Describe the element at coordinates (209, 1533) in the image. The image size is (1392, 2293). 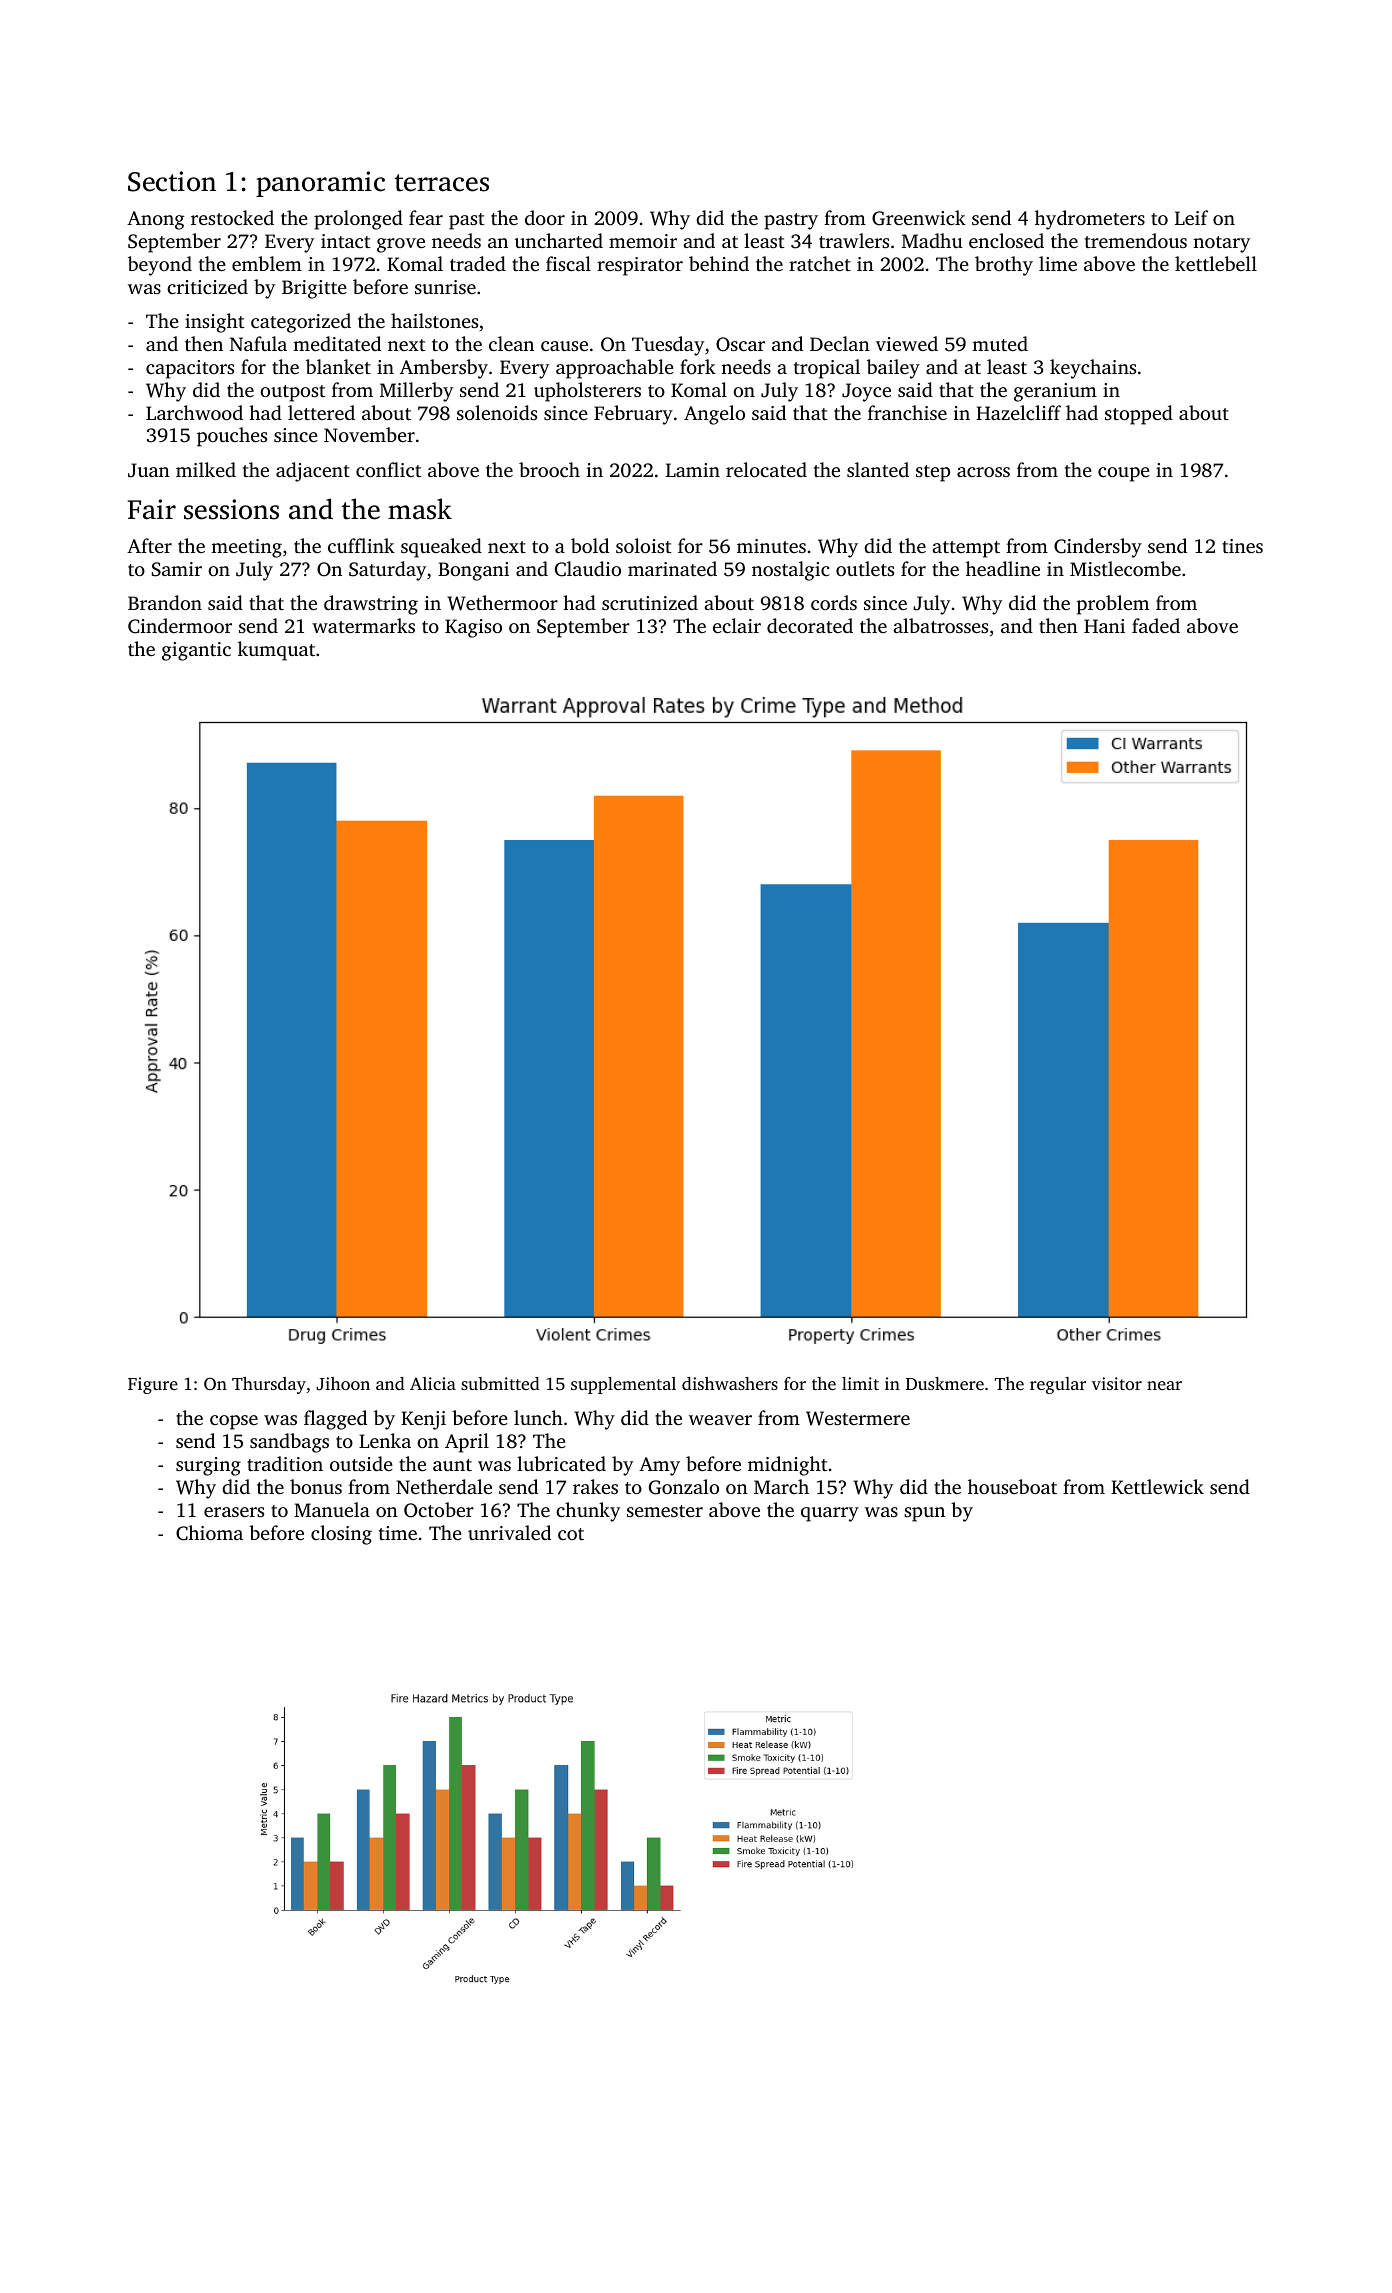
I see `Chioma` at that location.
